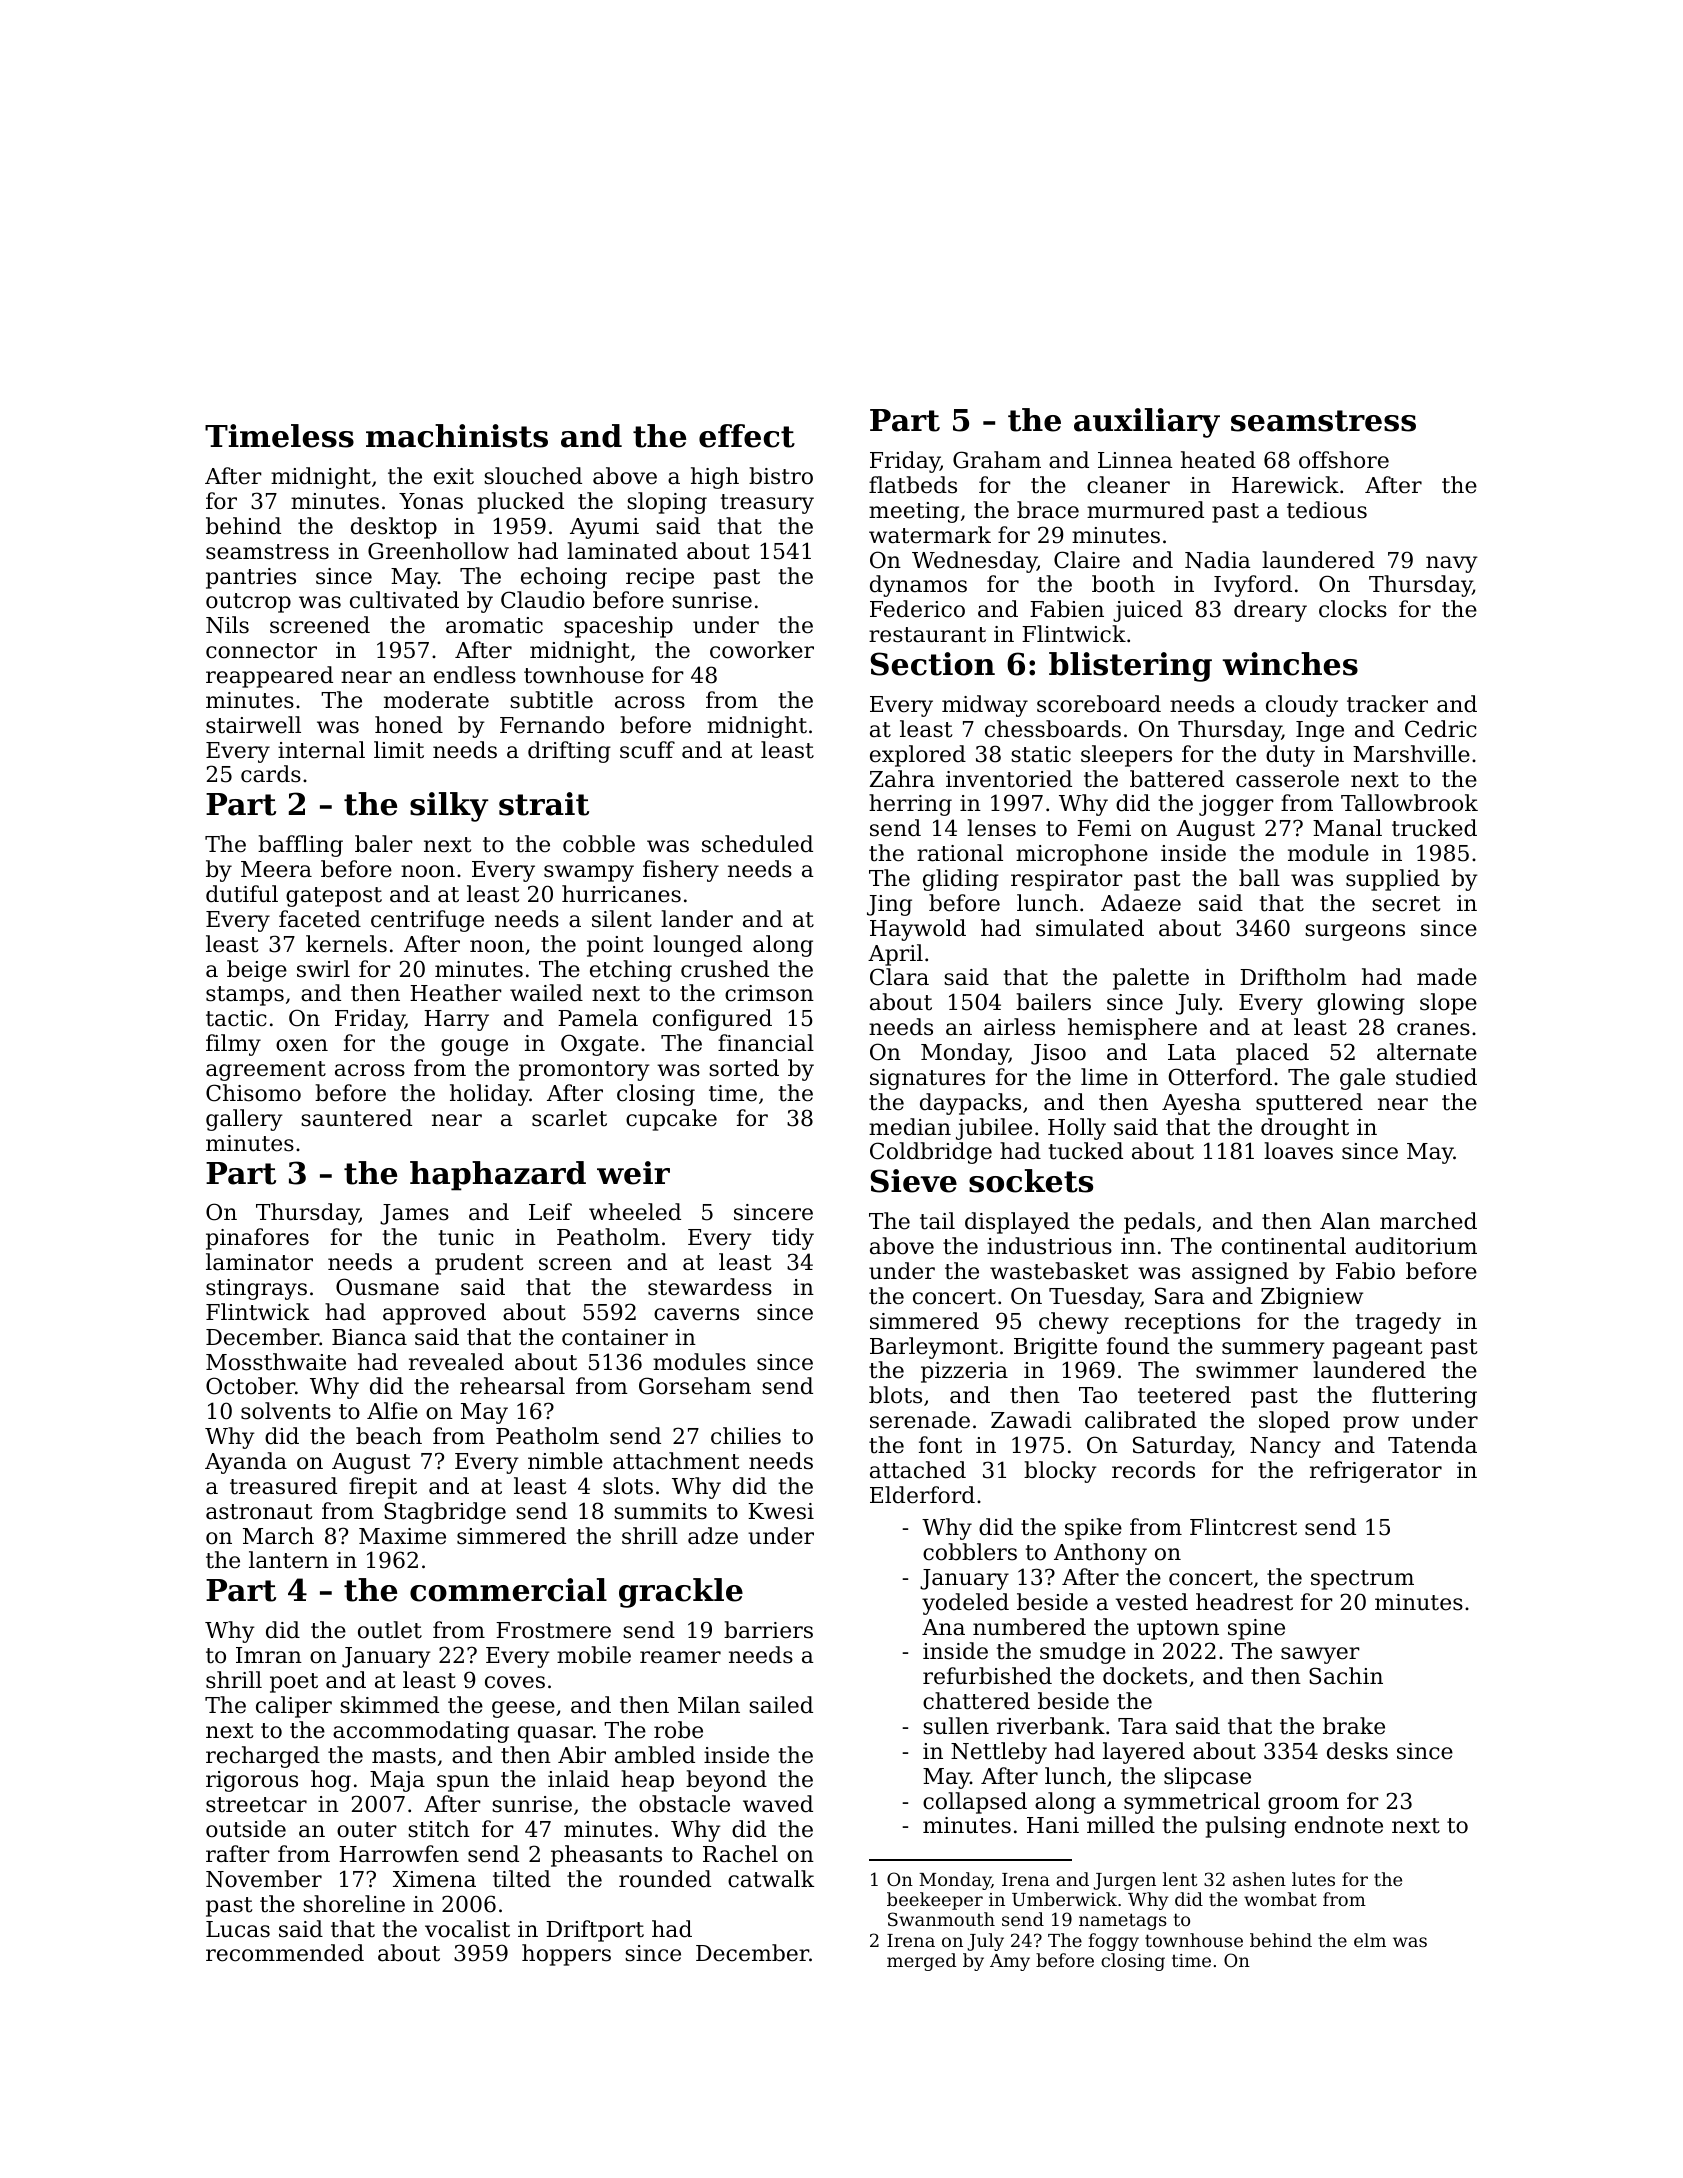 Image resolution: width=1683 pixels, height=2178 pixels. I want to click on recommended, so click(285, 1953).
